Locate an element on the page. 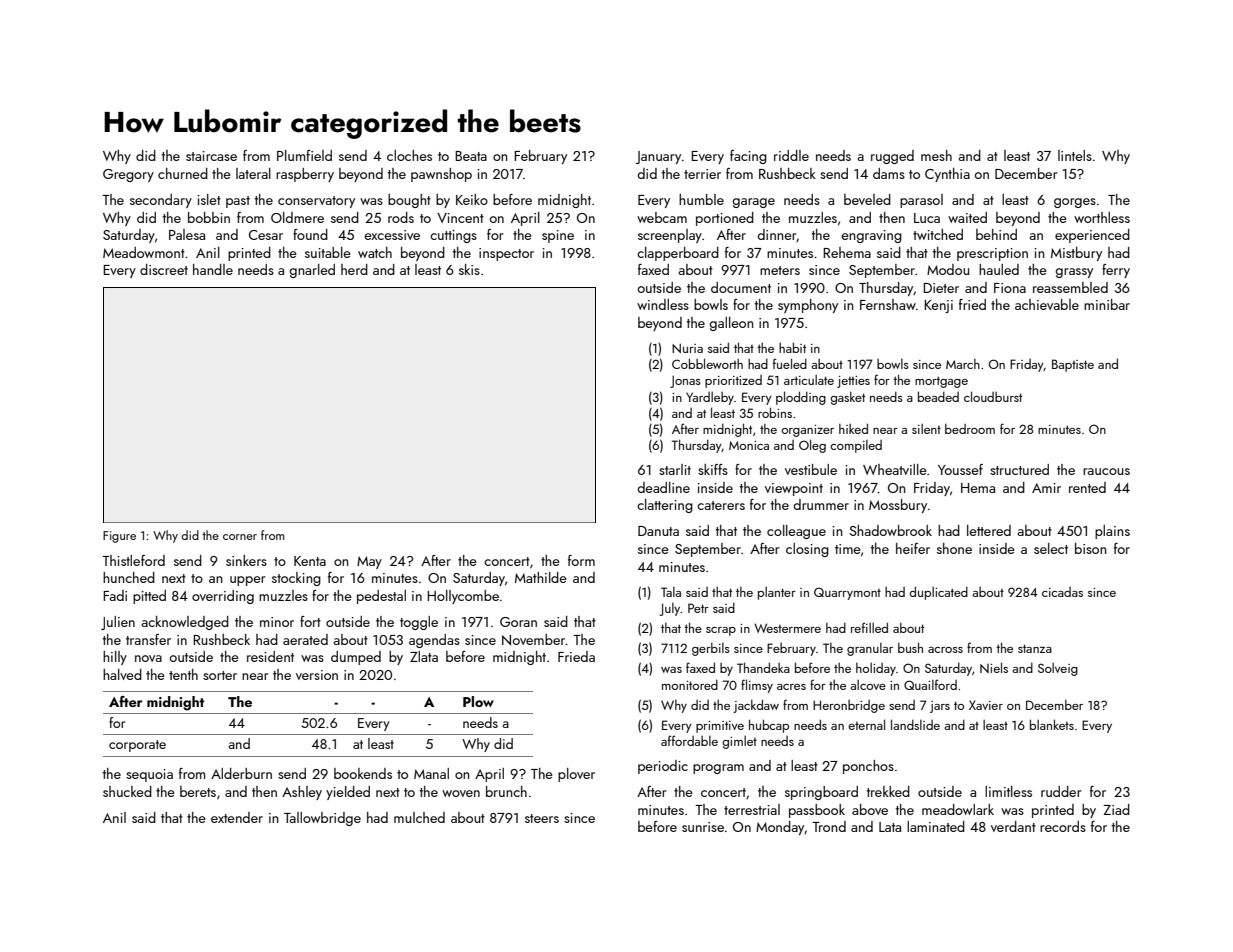 The image size is (1233, 952). corner is located at coordinates (240, 537).
